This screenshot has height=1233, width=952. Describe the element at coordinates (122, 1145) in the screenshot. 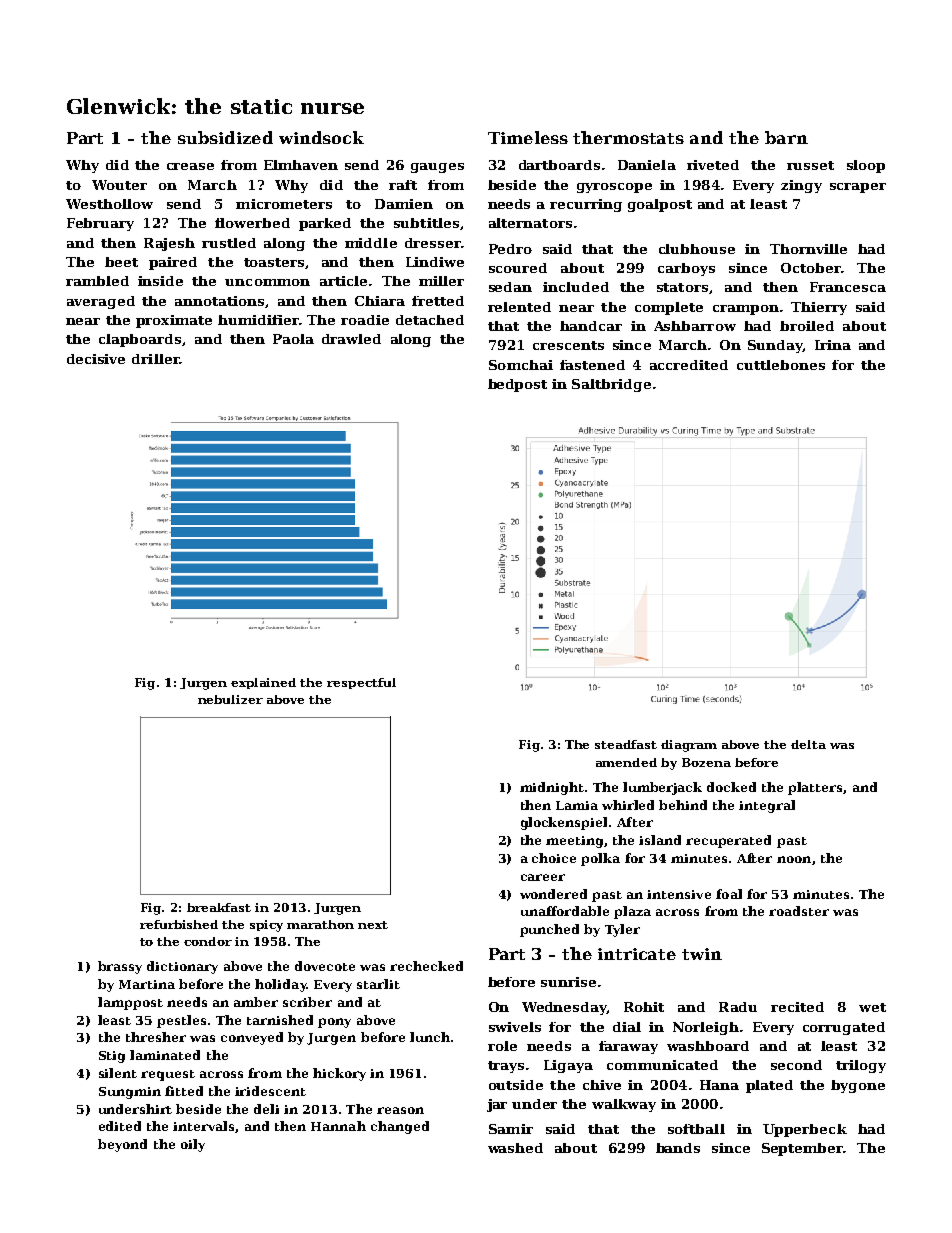

I see `beyond` at that location.
